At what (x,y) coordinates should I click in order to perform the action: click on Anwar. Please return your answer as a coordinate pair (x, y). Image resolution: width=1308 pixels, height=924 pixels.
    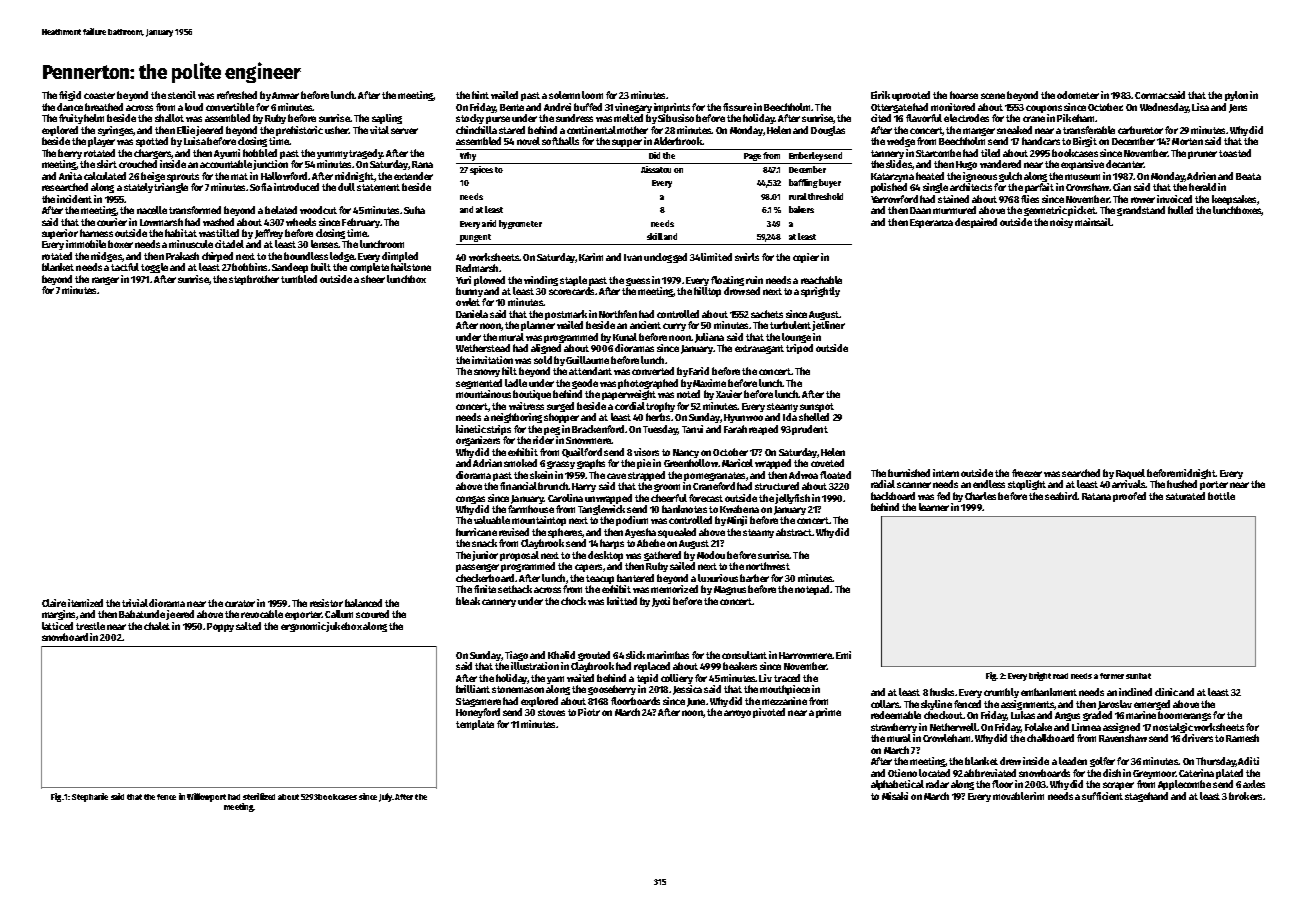
    Looking at the image, I should click on (285, 95).
